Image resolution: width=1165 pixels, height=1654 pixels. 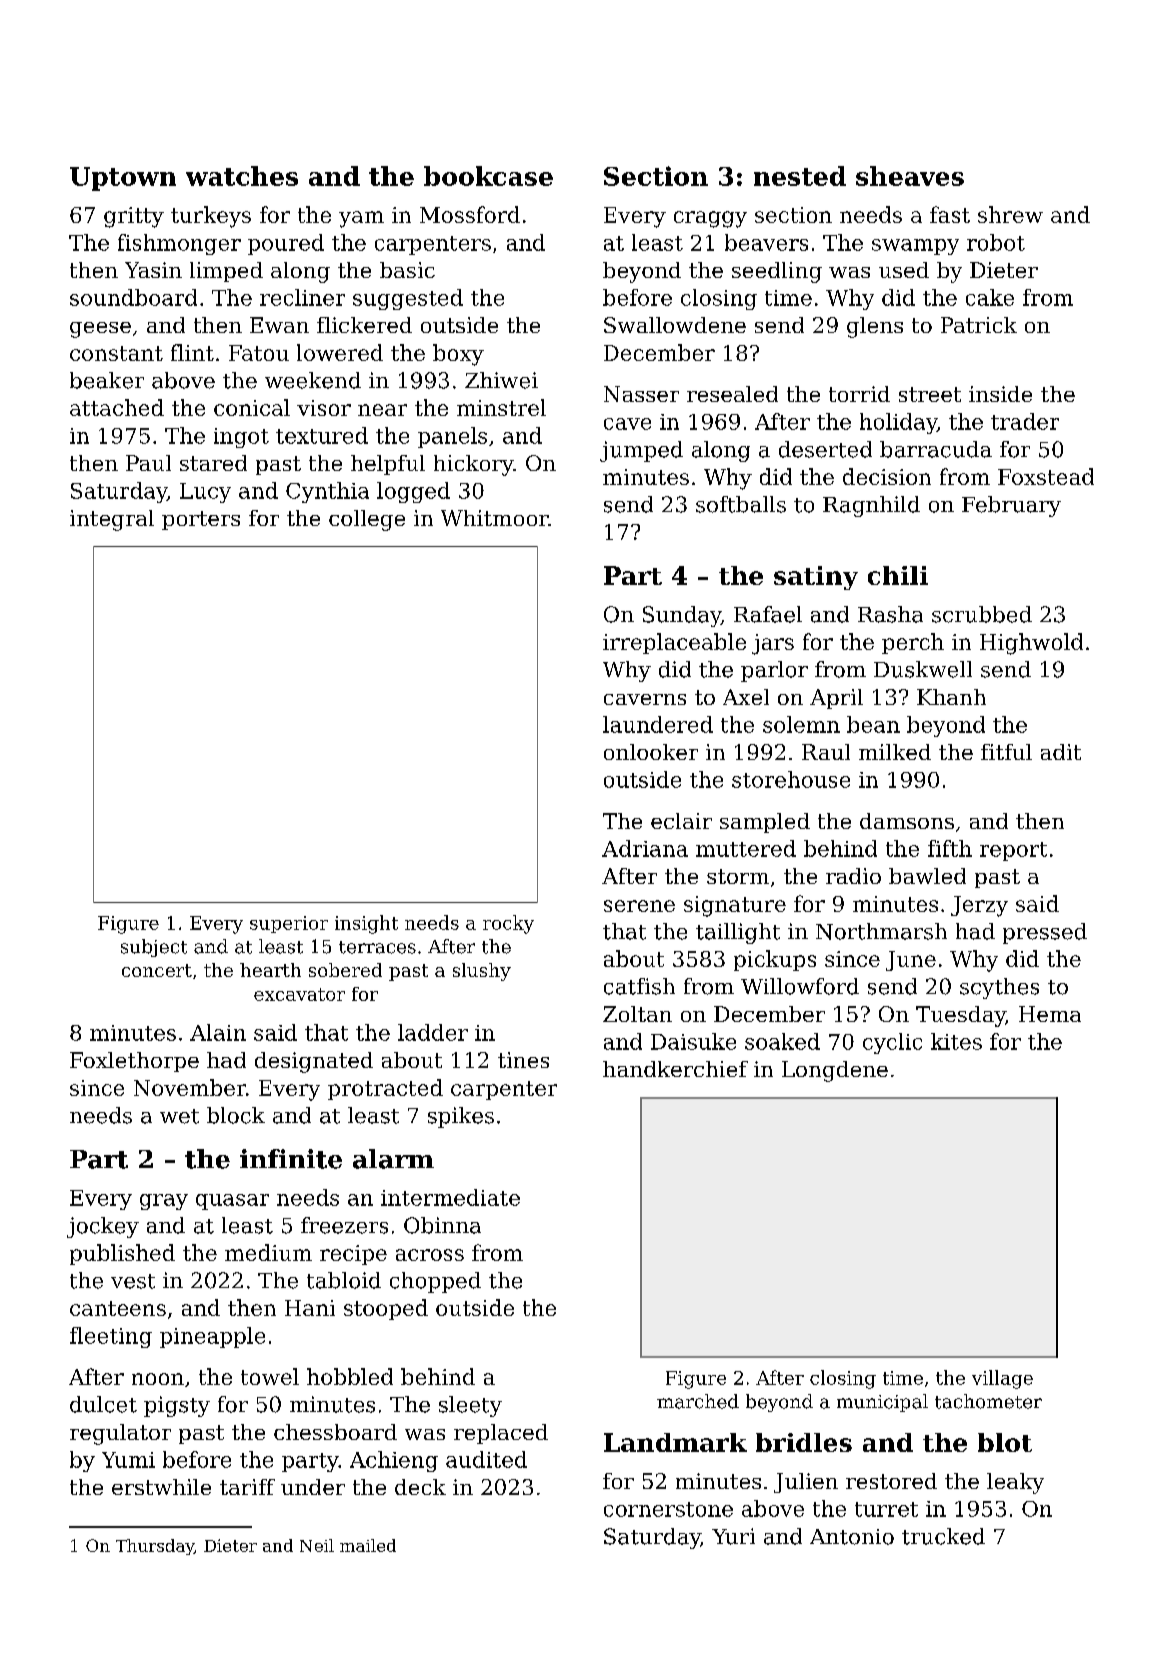 What do you see at coordinates (324, 408) in the document?
I see `visor` at bounding box center [324, 408].
